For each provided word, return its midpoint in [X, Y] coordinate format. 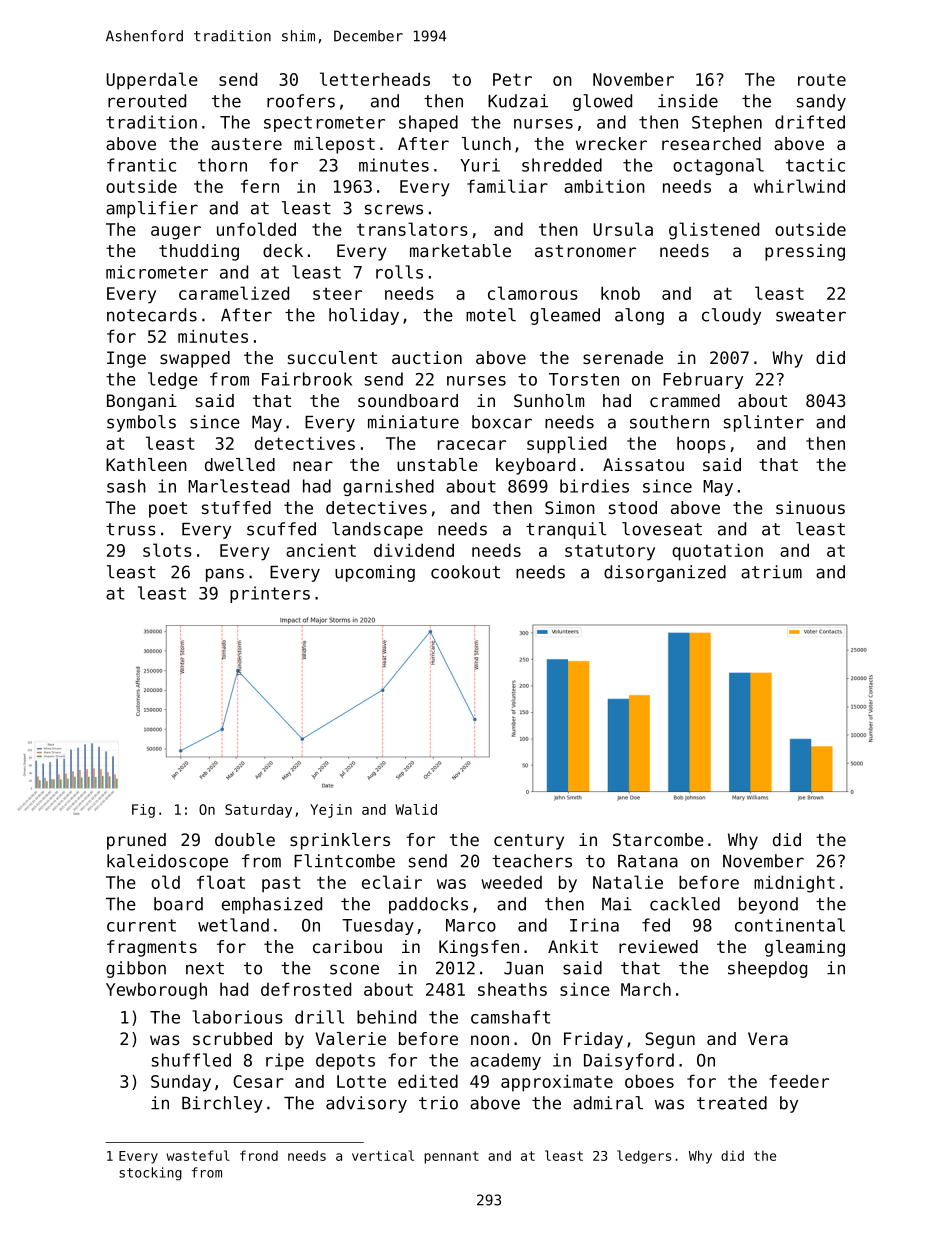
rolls [399, 272]
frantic [141, 165]
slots [167, 550]
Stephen [727, 123]
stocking [150, 1174]
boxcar [502, 422]
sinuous [810, 507]
